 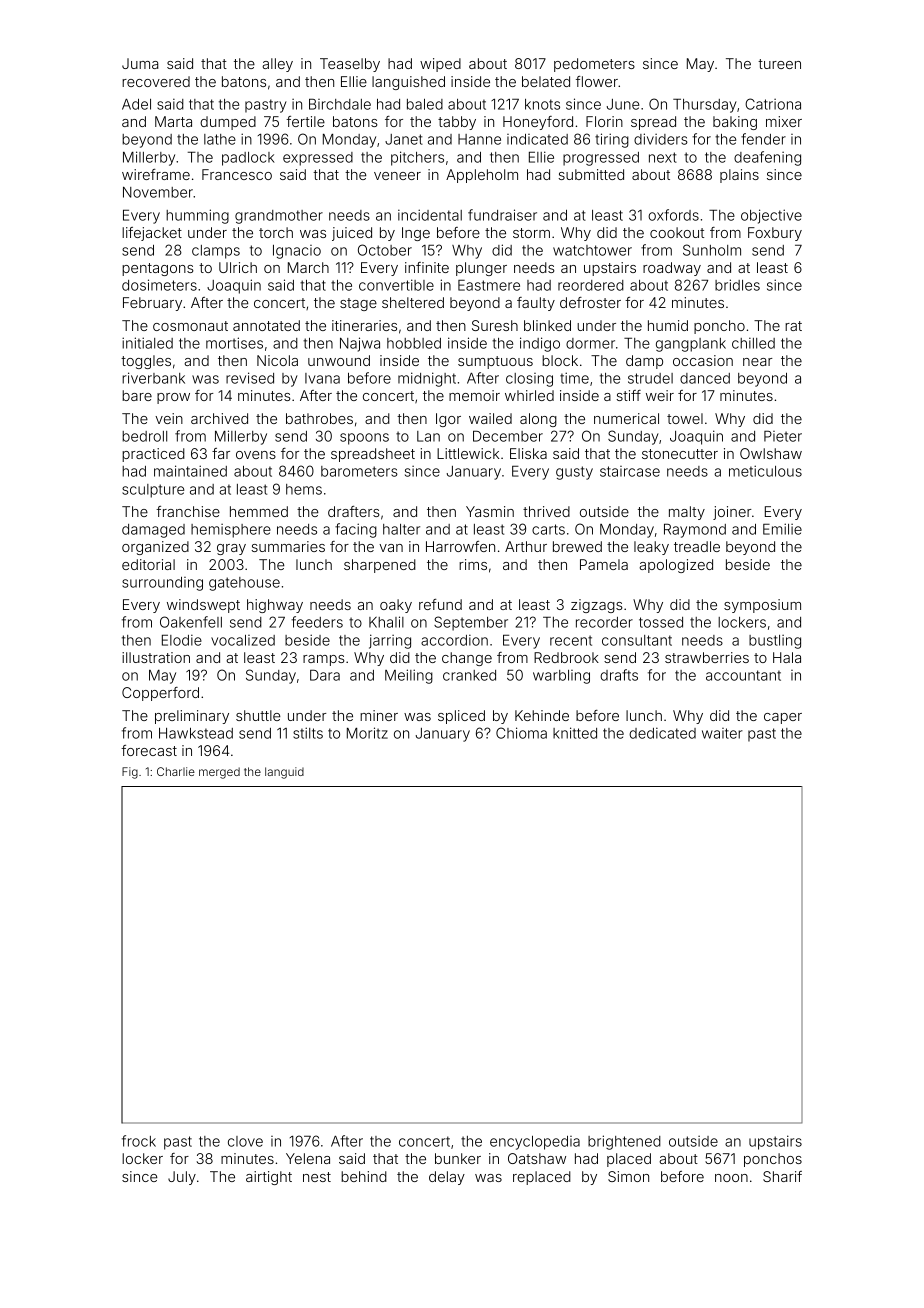 What do you see at coordinates (739, 176) in the document?
I see `plains` at bounding box center [739, 176].
